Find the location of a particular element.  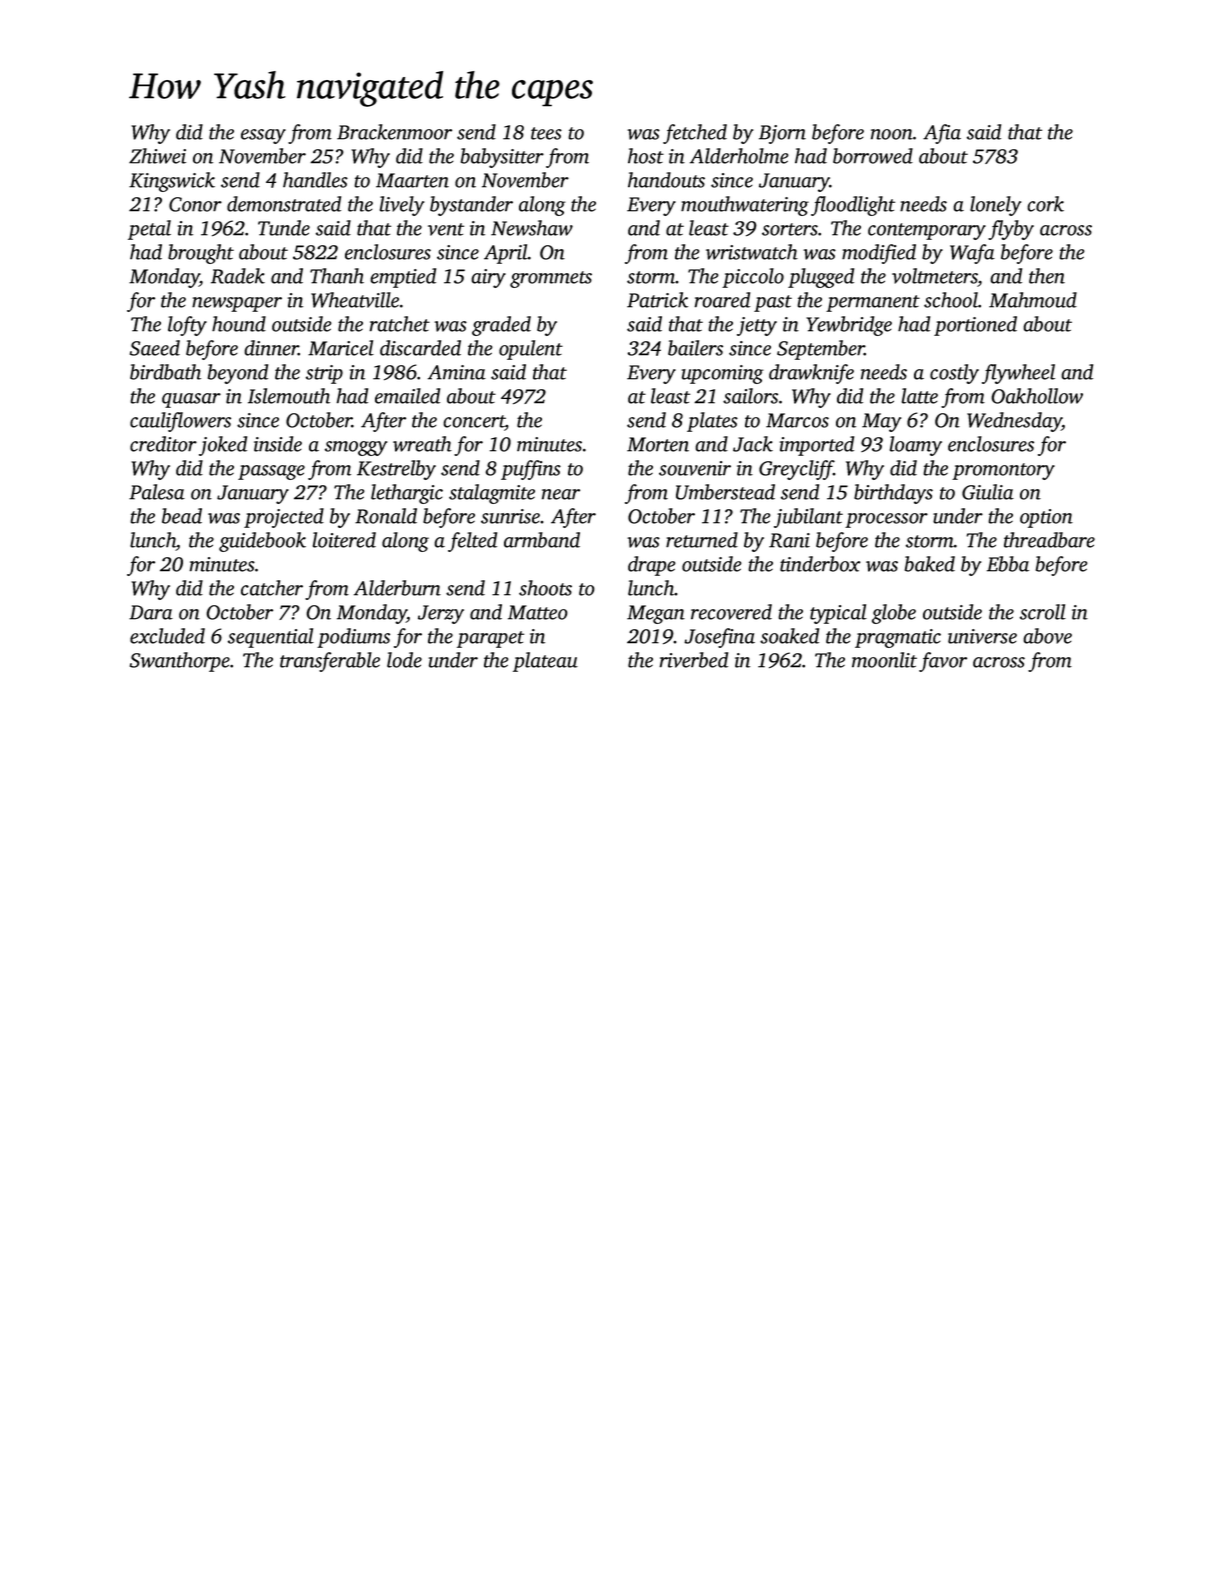

transferable is located at coordinates (330, 662).
